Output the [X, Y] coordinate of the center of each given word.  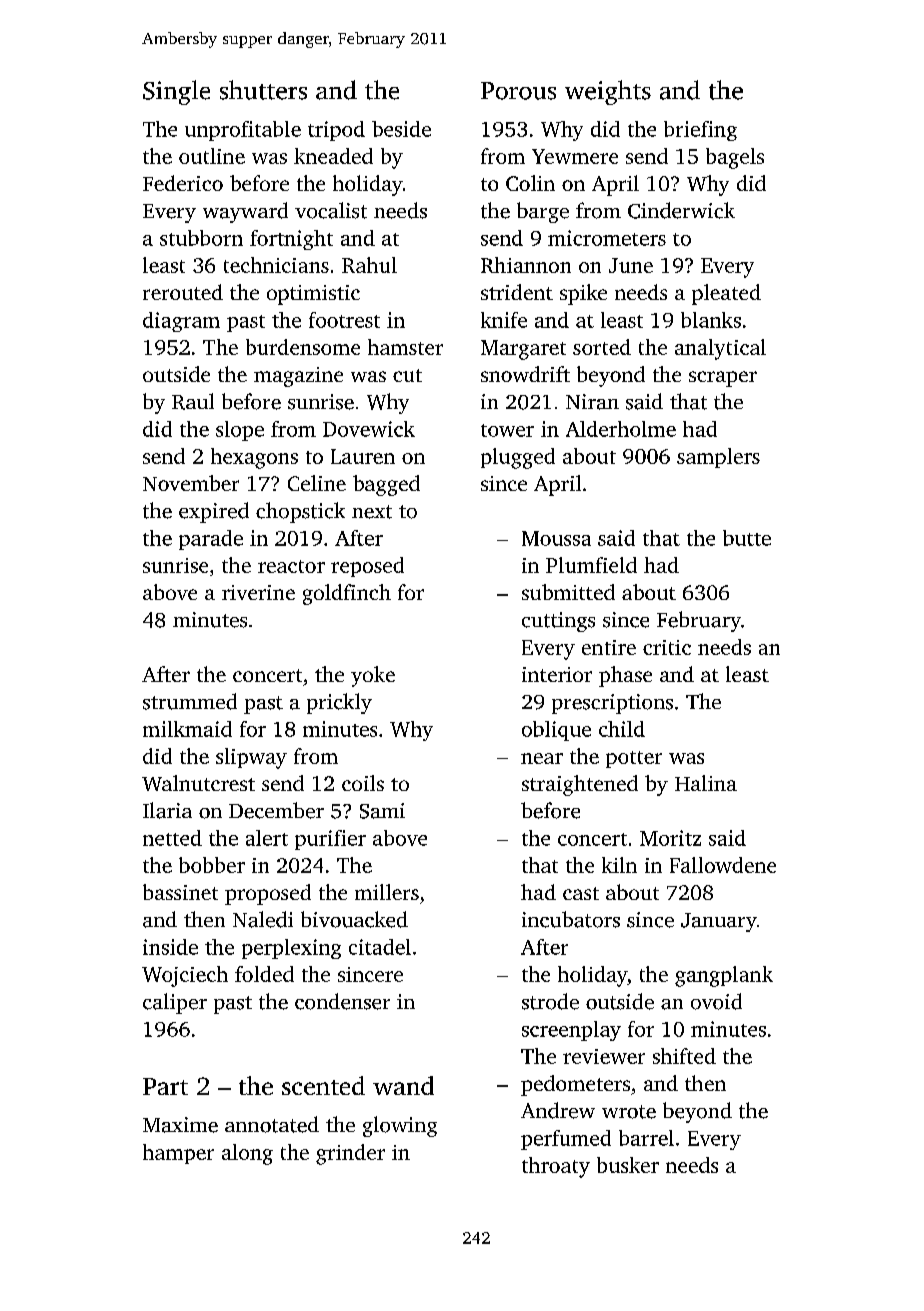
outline [212, 156]
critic [667, 647]
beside [401, 129]
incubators [571, 919]
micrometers [607, 238]
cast [581, 893]
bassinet [180, 892]
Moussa [556, 538]
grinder [350, 1154]
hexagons [254, 458]
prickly [339, 703]
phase [625, 676]
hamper [178, 1154]
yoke [373, 676]
